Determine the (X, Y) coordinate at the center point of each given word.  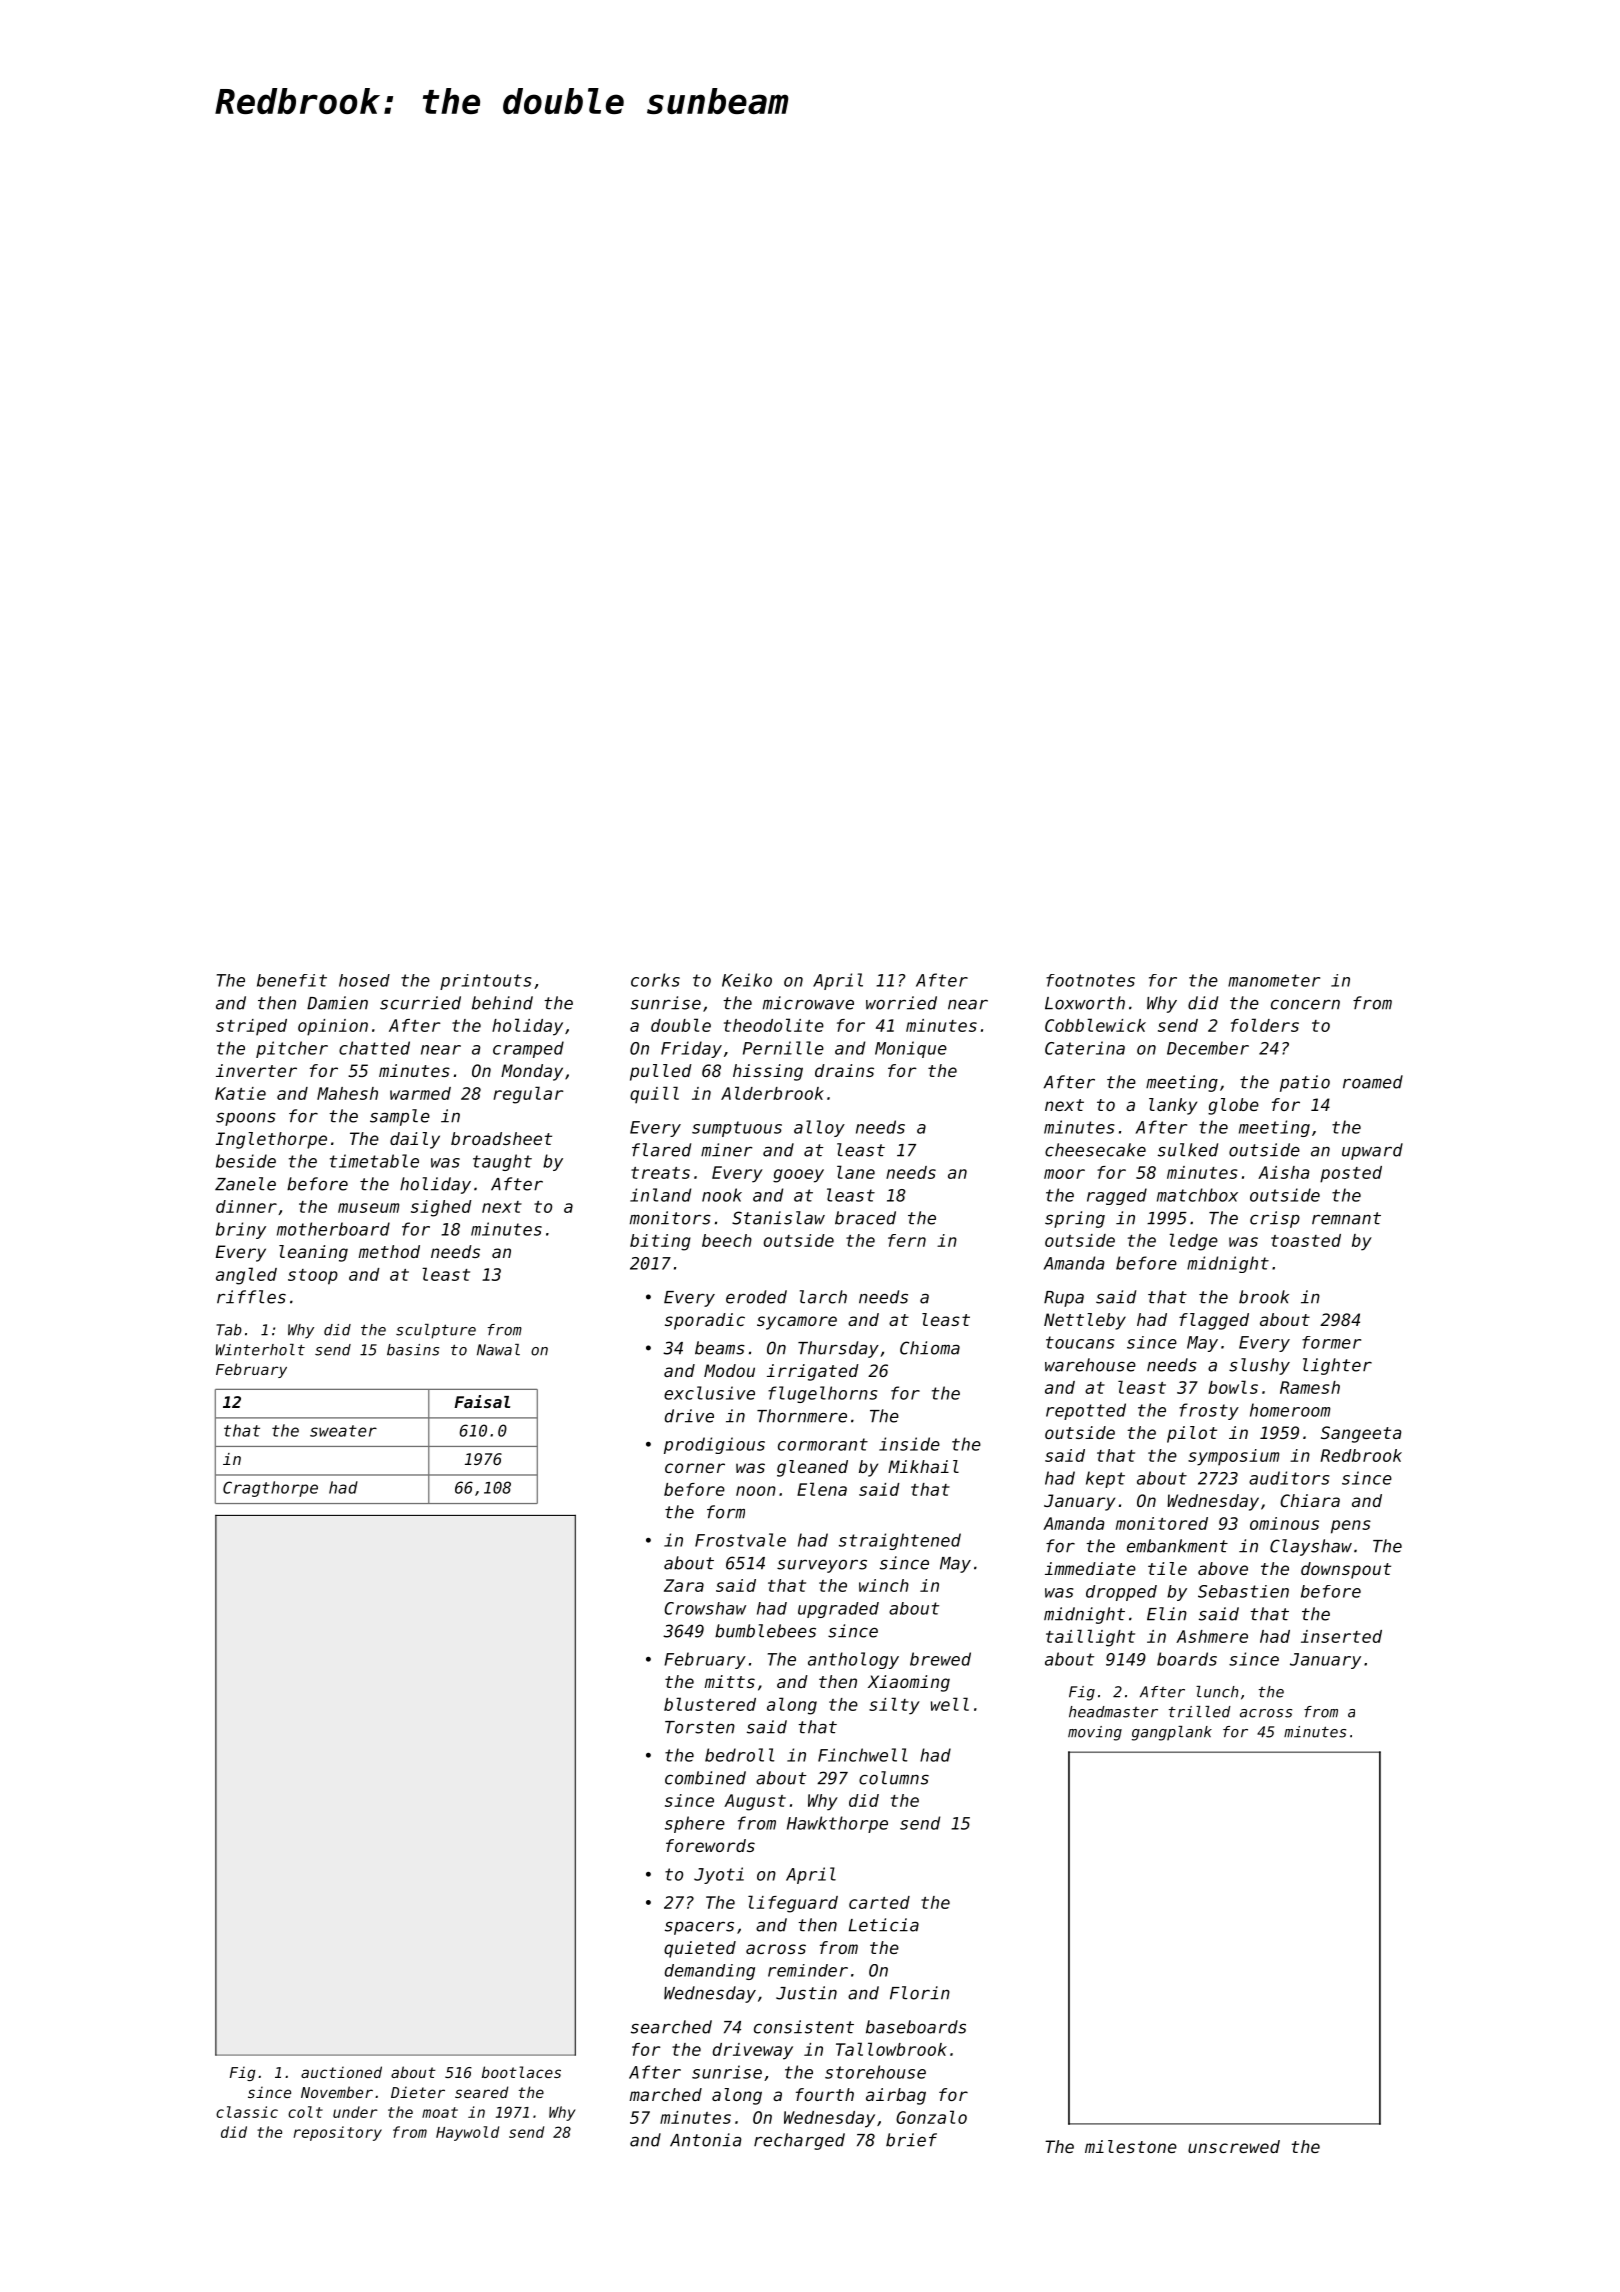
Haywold (467, 2133)
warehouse (1090, 1365)
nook (722, 1195)
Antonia (706, 2140)
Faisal (482, 1401)
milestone (1131, 2146)
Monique (911, 1049)
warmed (420, 1093)
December (1208, 1048)
